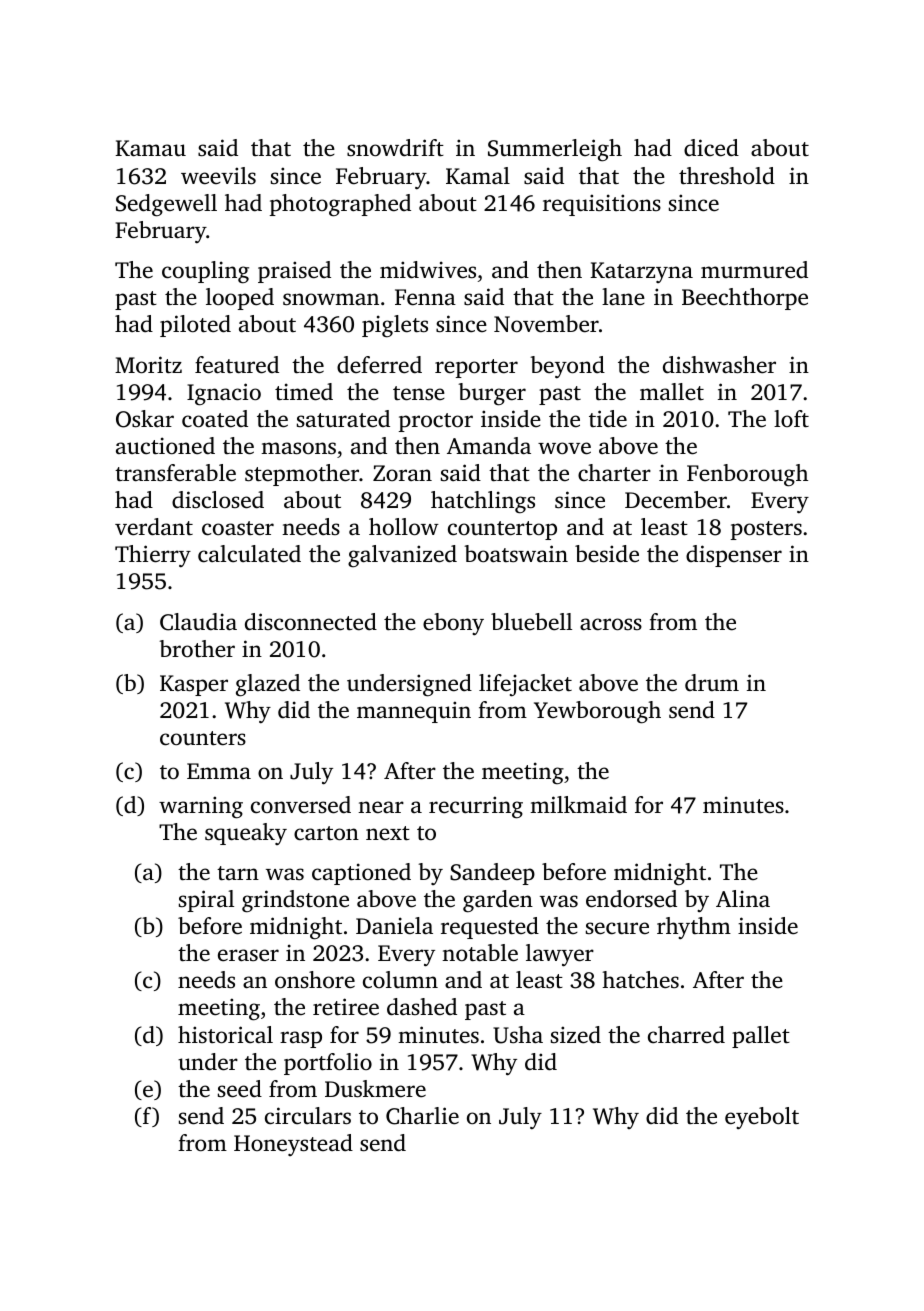 The image size is (924, 1311). What do you see at coordinates (518, 1035) in the screenshot?
I see `Usha` at bounding box center [518, 1035].
